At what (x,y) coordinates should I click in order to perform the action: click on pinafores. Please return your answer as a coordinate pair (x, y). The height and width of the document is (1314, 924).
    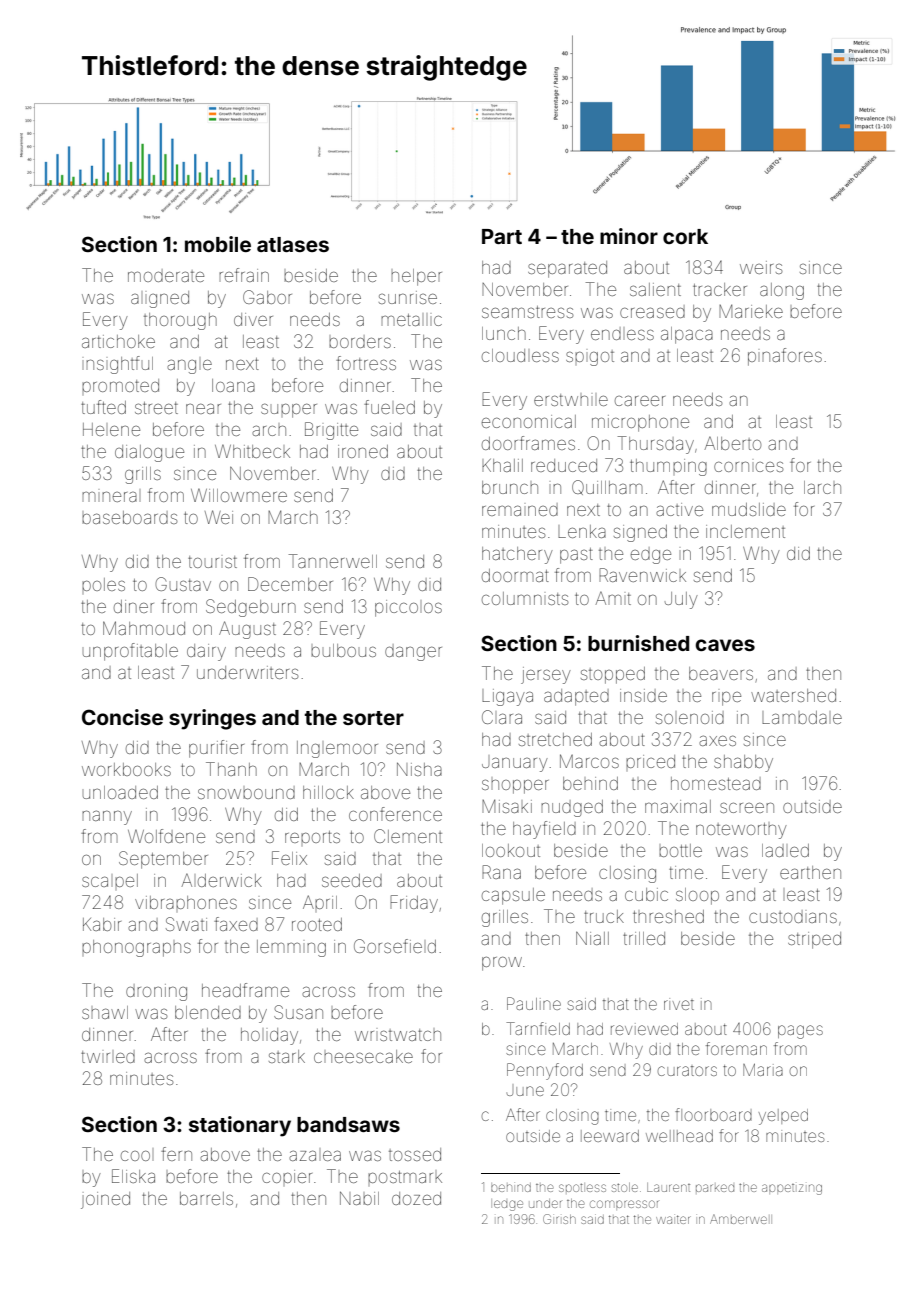
    Looking at the image, I should click on (785, 357).
